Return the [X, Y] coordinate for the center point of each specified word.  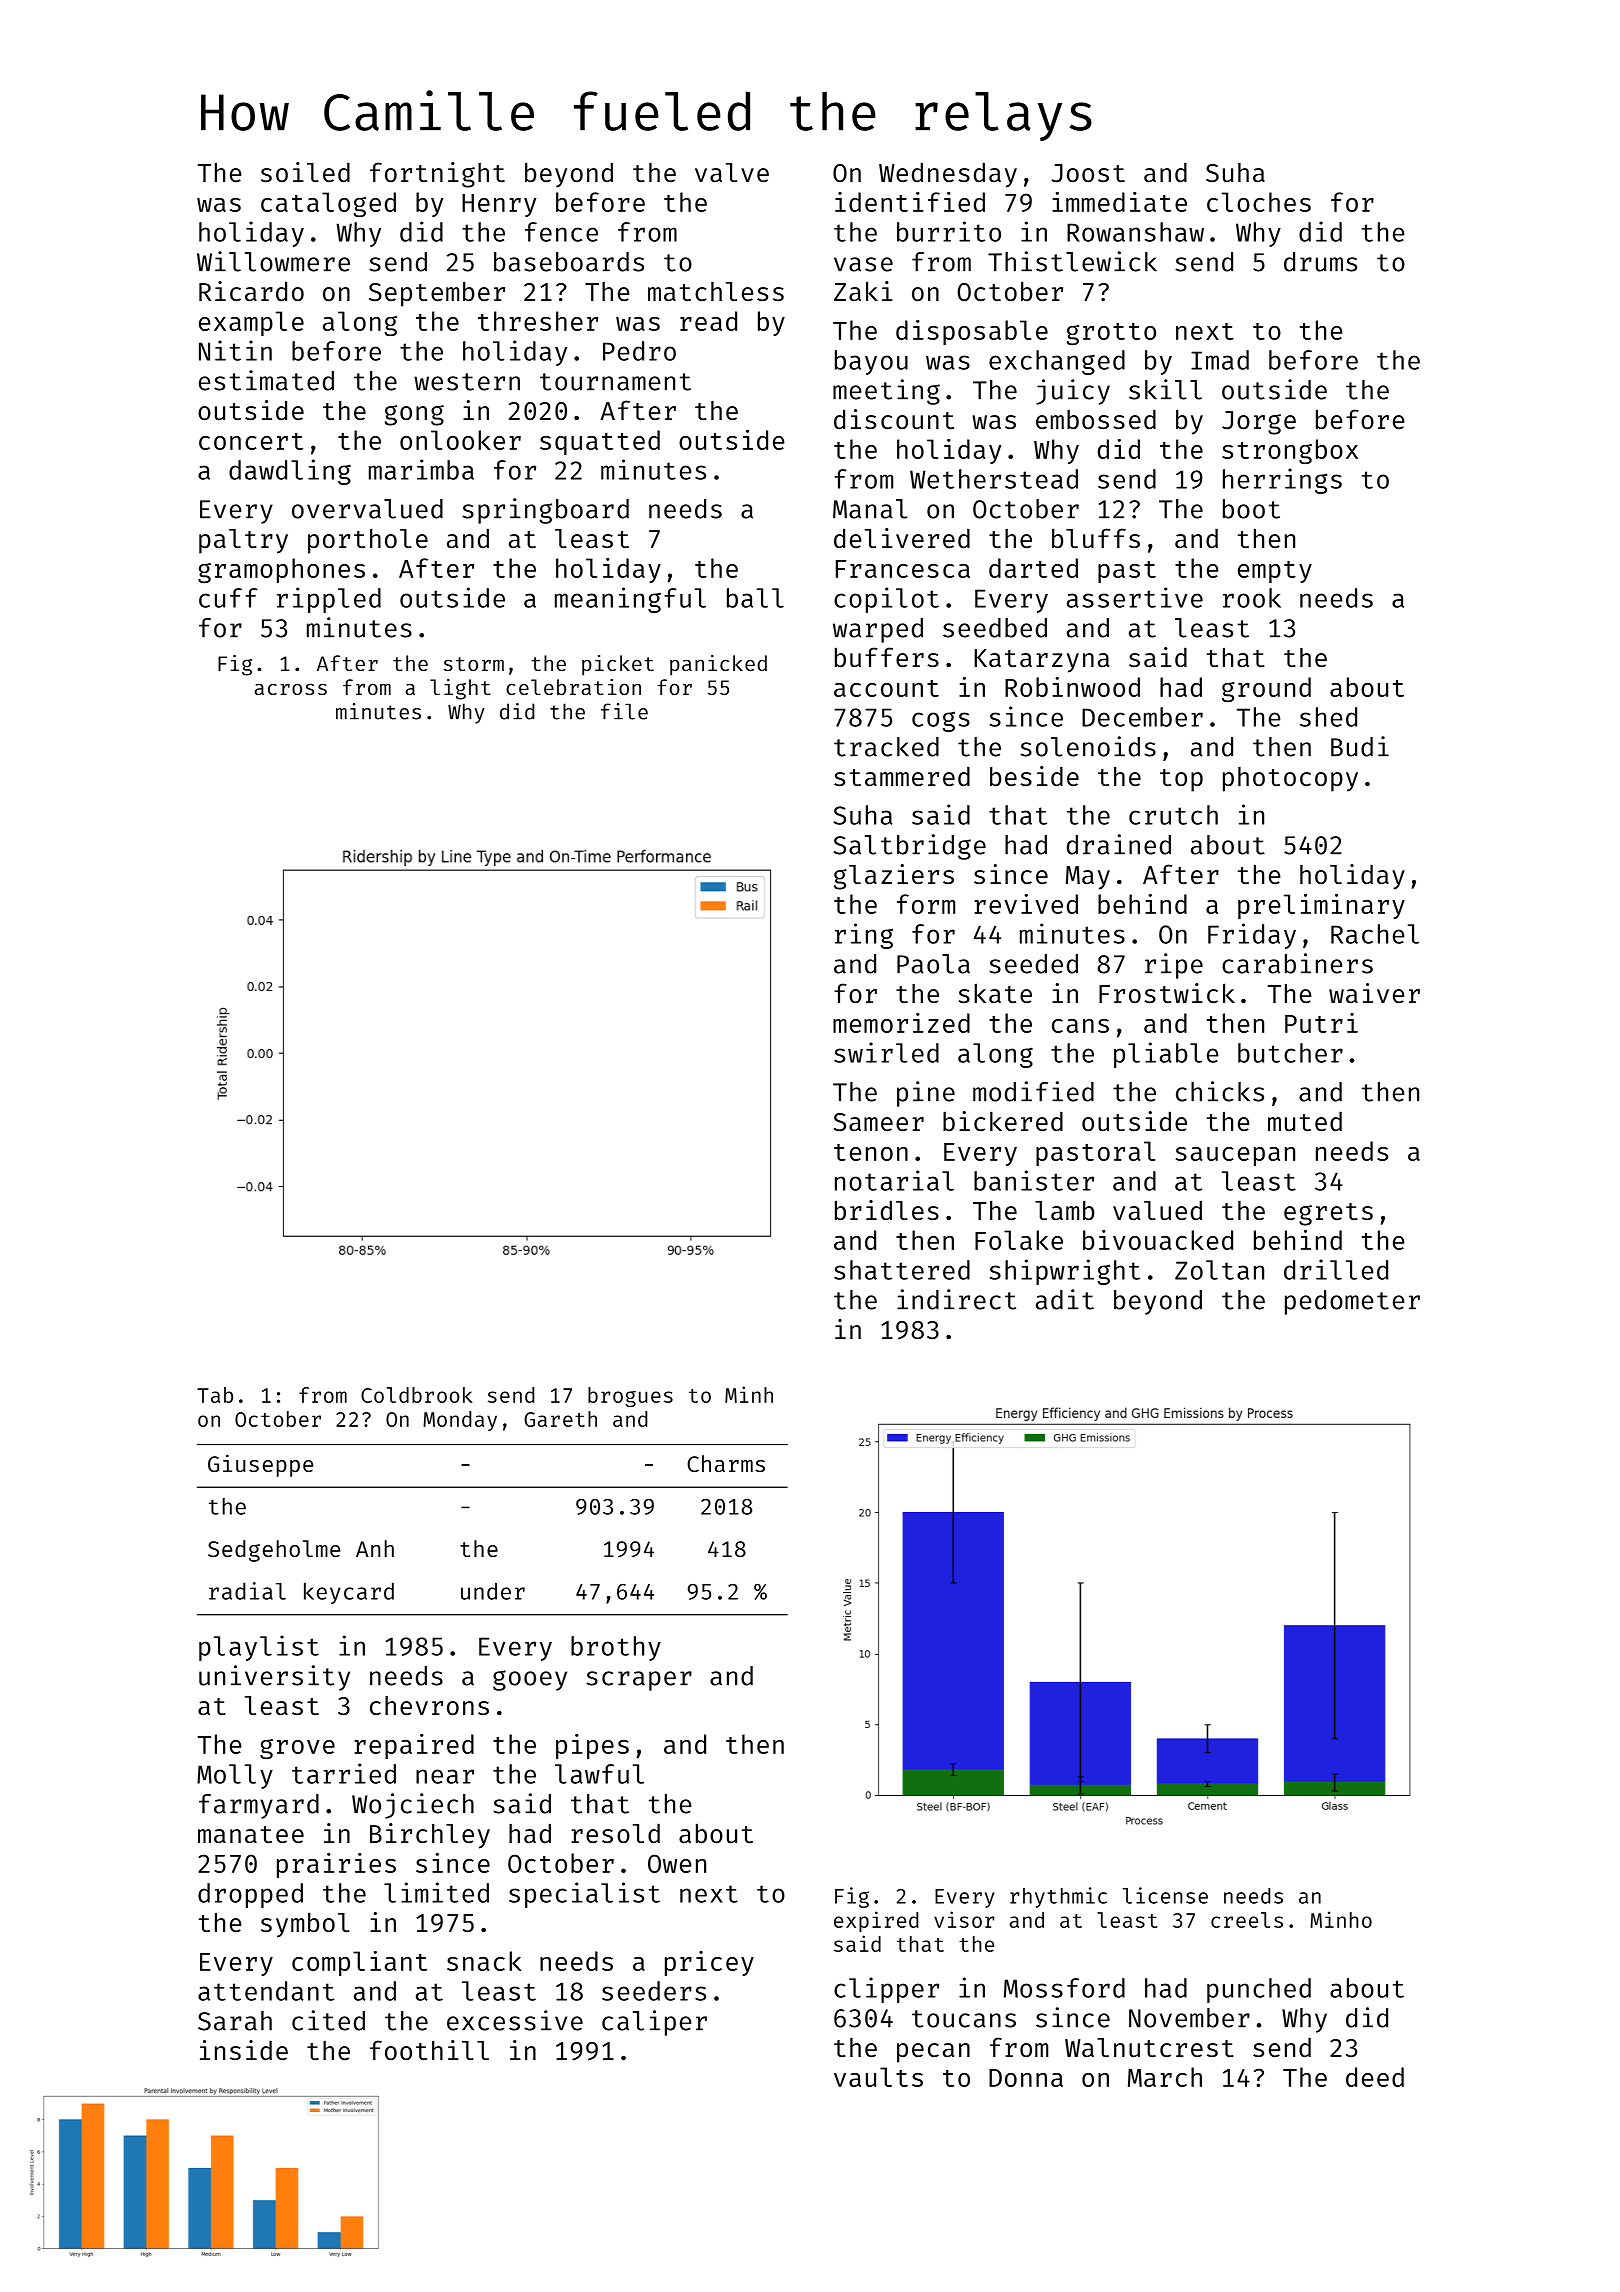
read [708, 321]
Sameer [879, 1122]
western [467, 382]
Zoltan [1219, 1270]
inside [244, 2050]
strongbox [1290, 451]
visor [964, 1919]
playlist [259, 1648]
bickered [1003, 1121]
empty [1275, 572]
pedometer [1352, 1302]
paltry [243, 541]
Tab [215, 1395]
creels [1247, 1920]
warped [878, 630]
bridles [887, 1210]
